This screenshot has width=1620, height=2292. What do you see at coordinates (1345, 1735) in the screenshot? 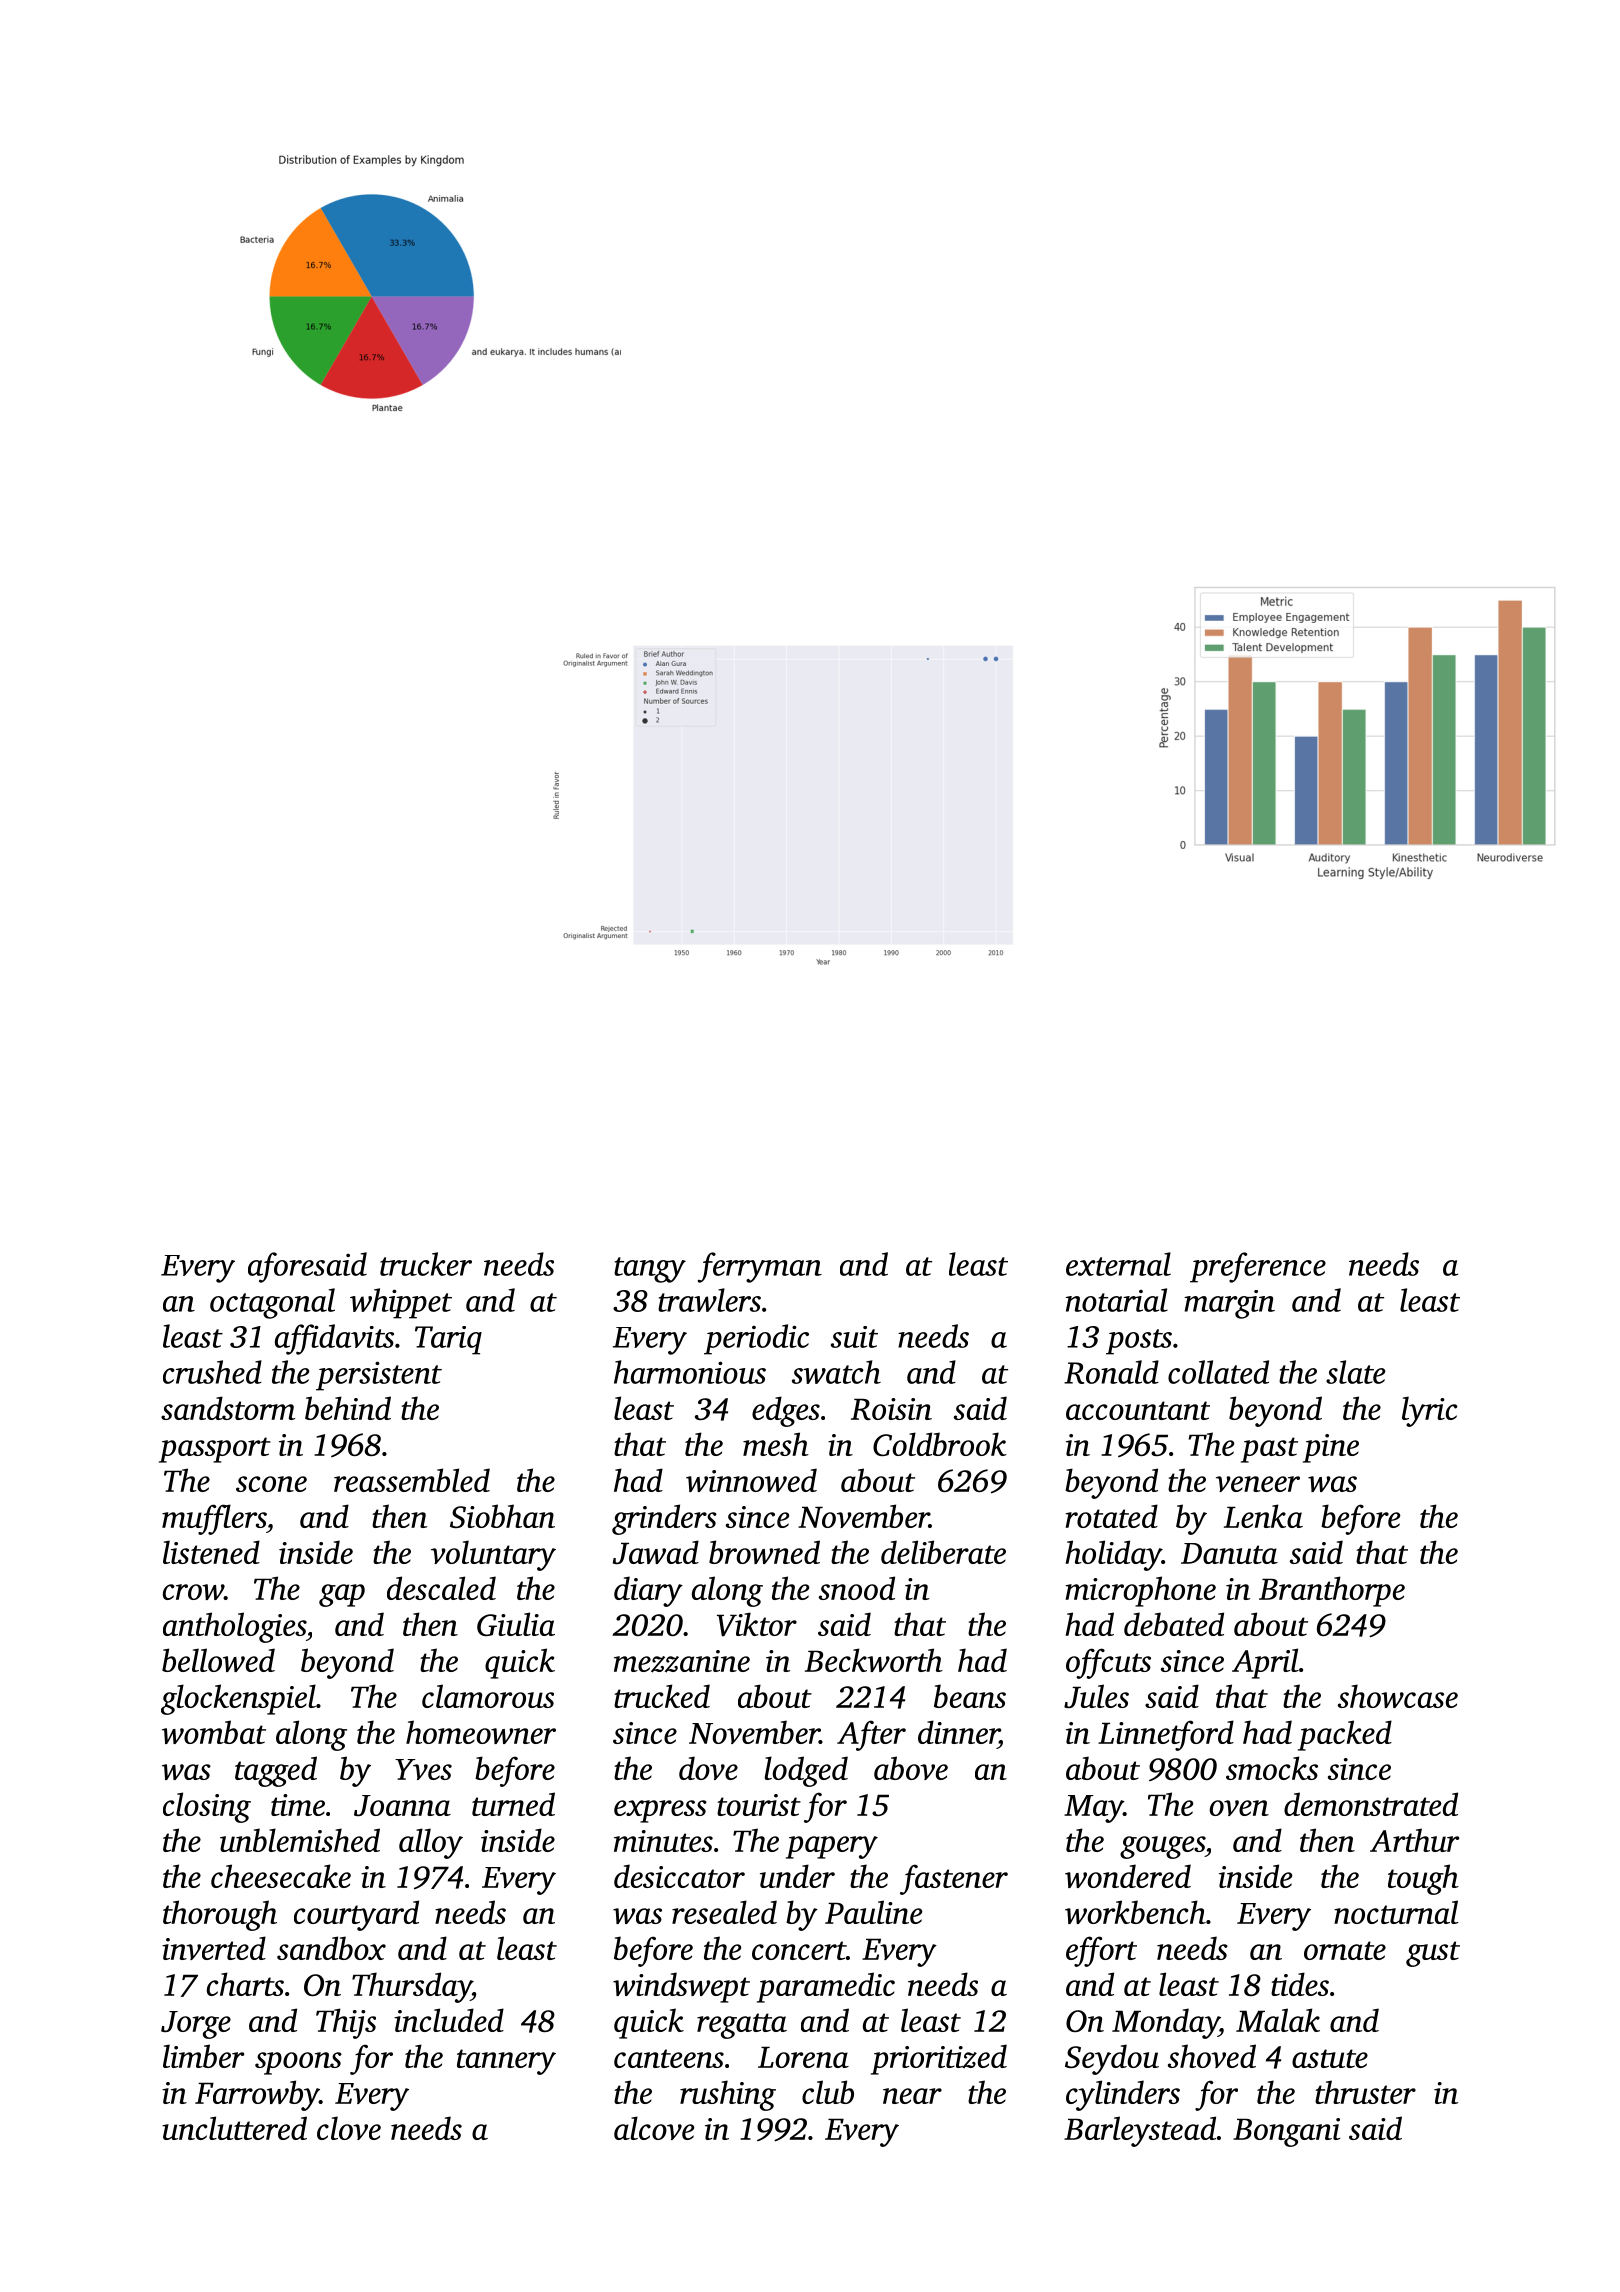
I see `packed` at bounding box center [1345, 1735].
